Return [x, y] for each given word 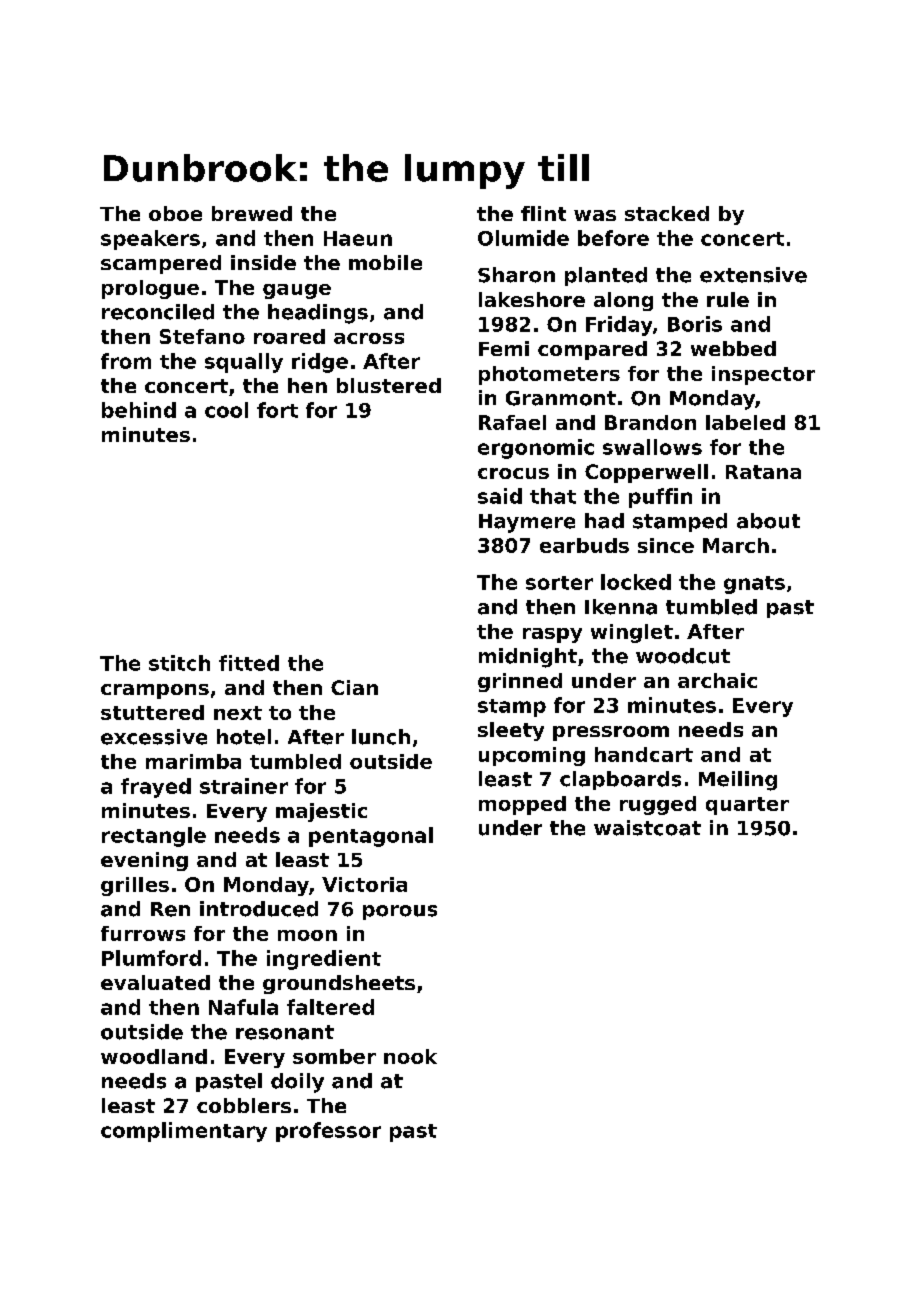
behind [139, 410]
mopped [522, 805]
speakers [150, 240]
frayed [156, 788]
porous [400, 912]
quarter [747, 806]
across [369, 338]
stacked [667, 213]
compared [592, 350]
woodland [154, 1056]
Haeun [358, 238]
